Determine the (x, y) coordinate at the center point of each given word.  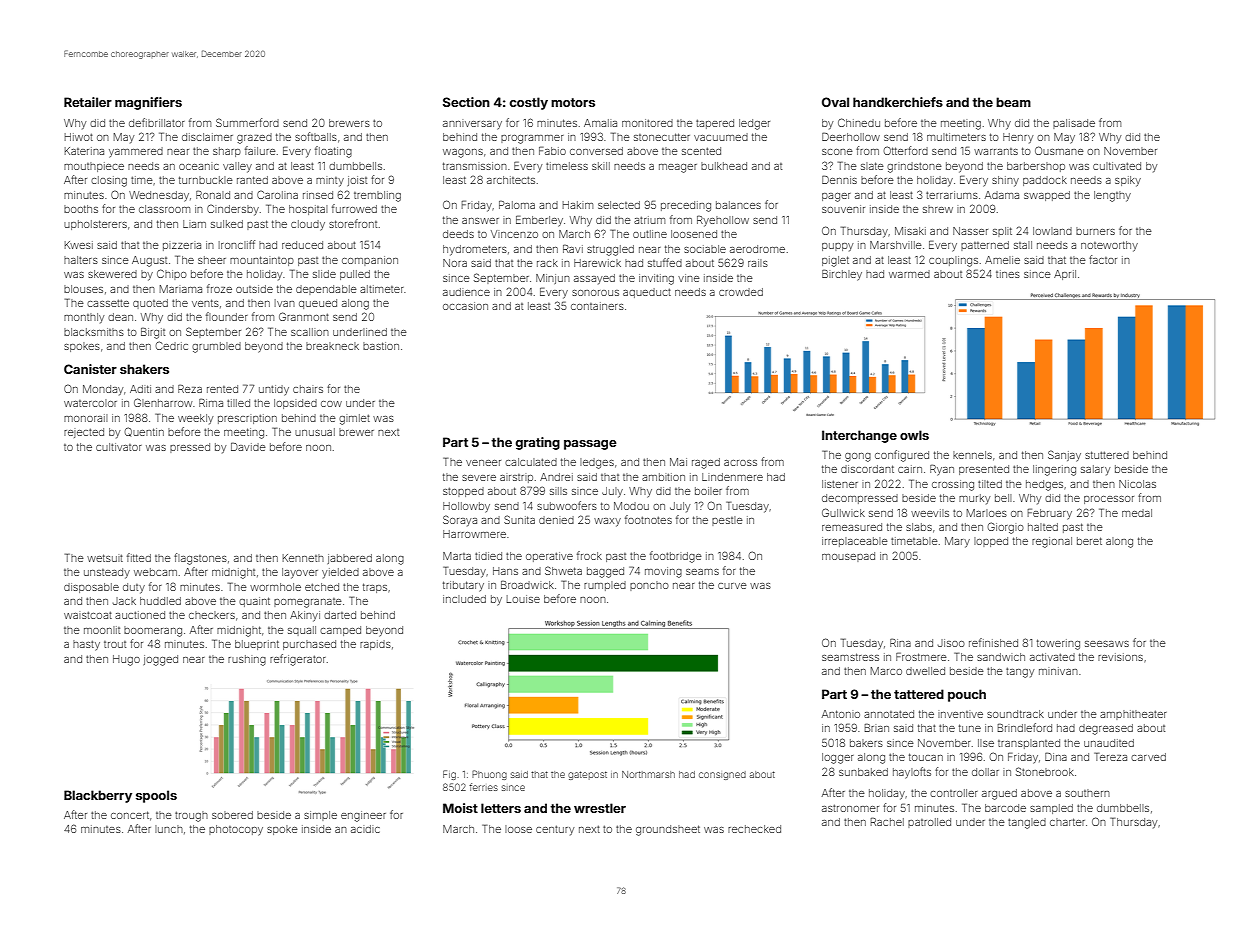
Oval (835, 102)
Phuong (489, 775)
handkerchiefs (898, 102)
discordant (867, 469)
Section (466, 102)
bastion (381, 346)
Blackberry (98, 796)
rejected (84, 433)
